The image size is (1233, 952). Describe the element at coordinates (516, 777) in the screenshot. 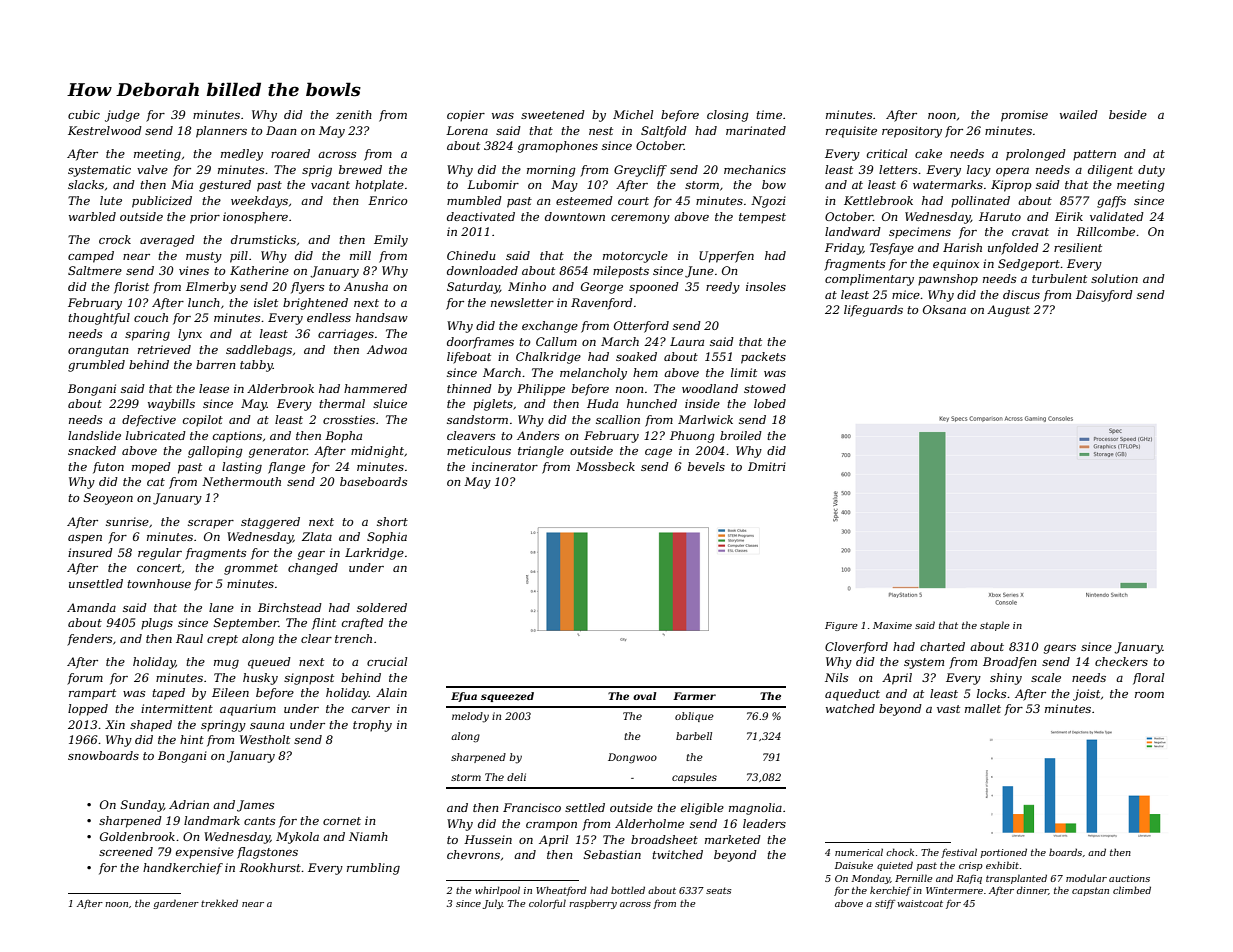

I see `deli` at that location.
